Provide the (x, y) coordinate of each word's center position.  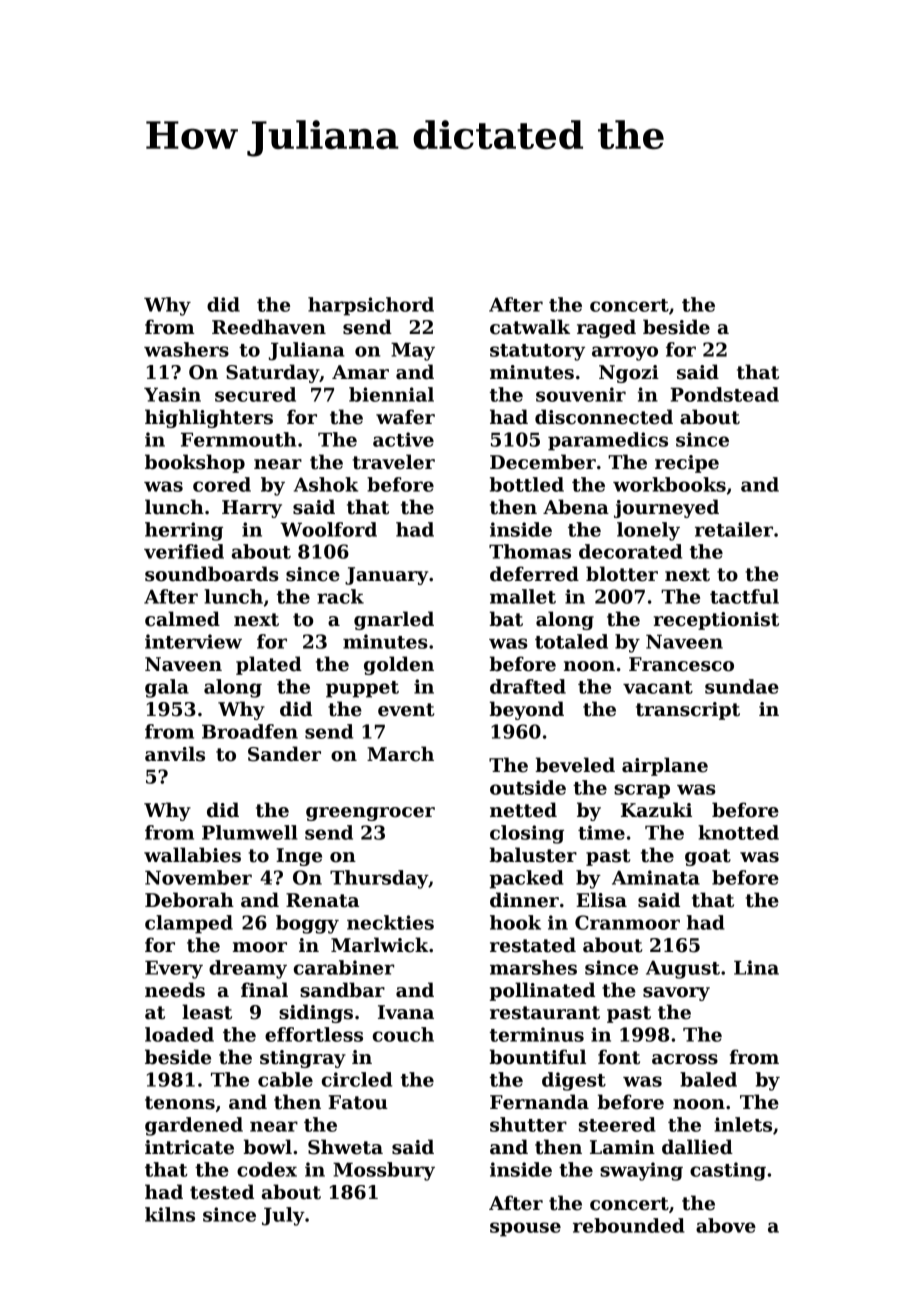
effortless (314, 1034)
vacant (658, 687)
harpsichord (371, 306)
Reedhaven (269, 327)
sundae (742, 686)
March (400, 754)
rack (340, 596)
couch (403, 1034)
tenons (180, 1103)
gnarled (394, 620)
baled (708, 1079)
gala (167, 688)
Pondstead (724, 394)
